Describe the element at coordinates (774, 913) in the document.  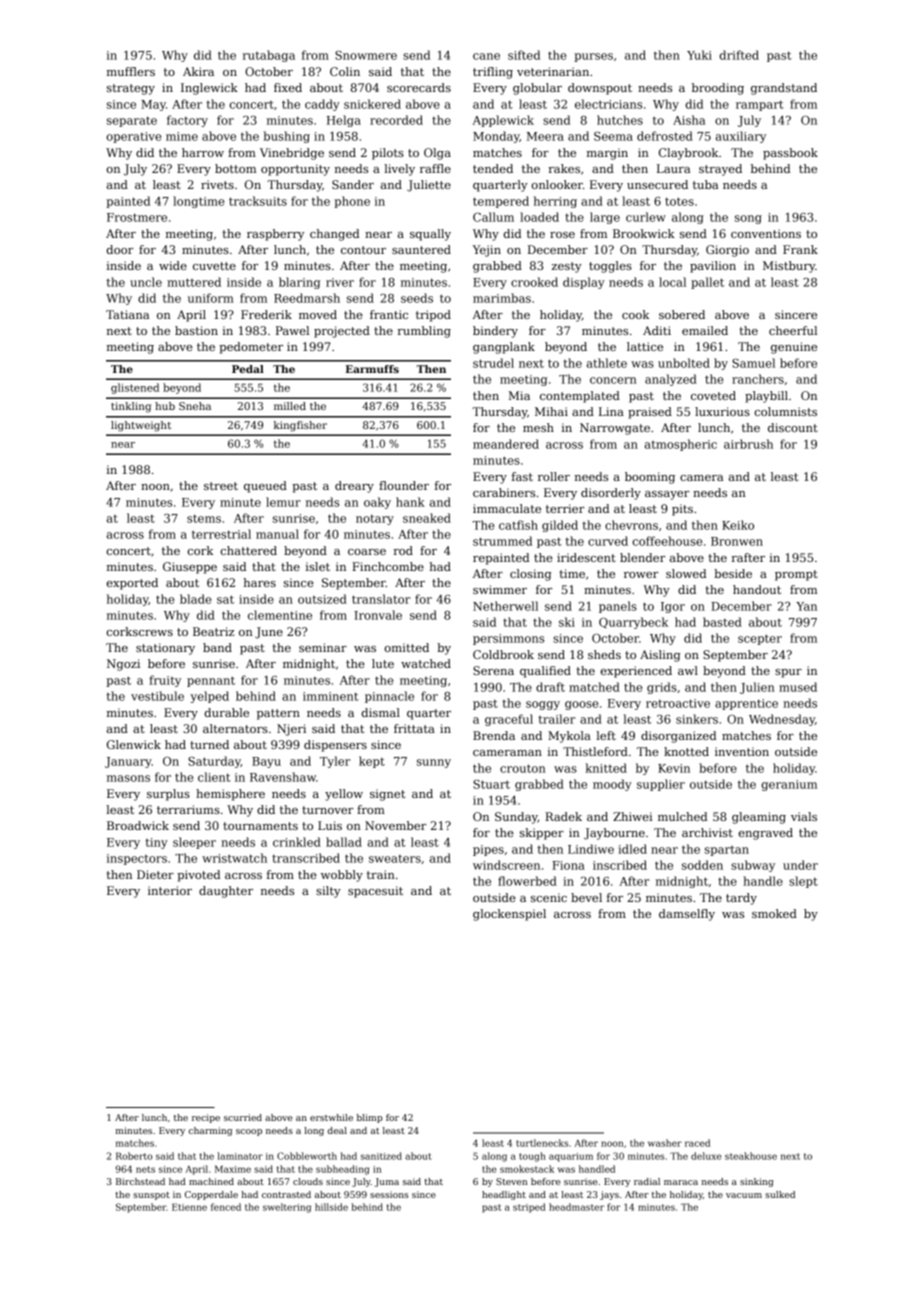
I see `smoked` at that location.
